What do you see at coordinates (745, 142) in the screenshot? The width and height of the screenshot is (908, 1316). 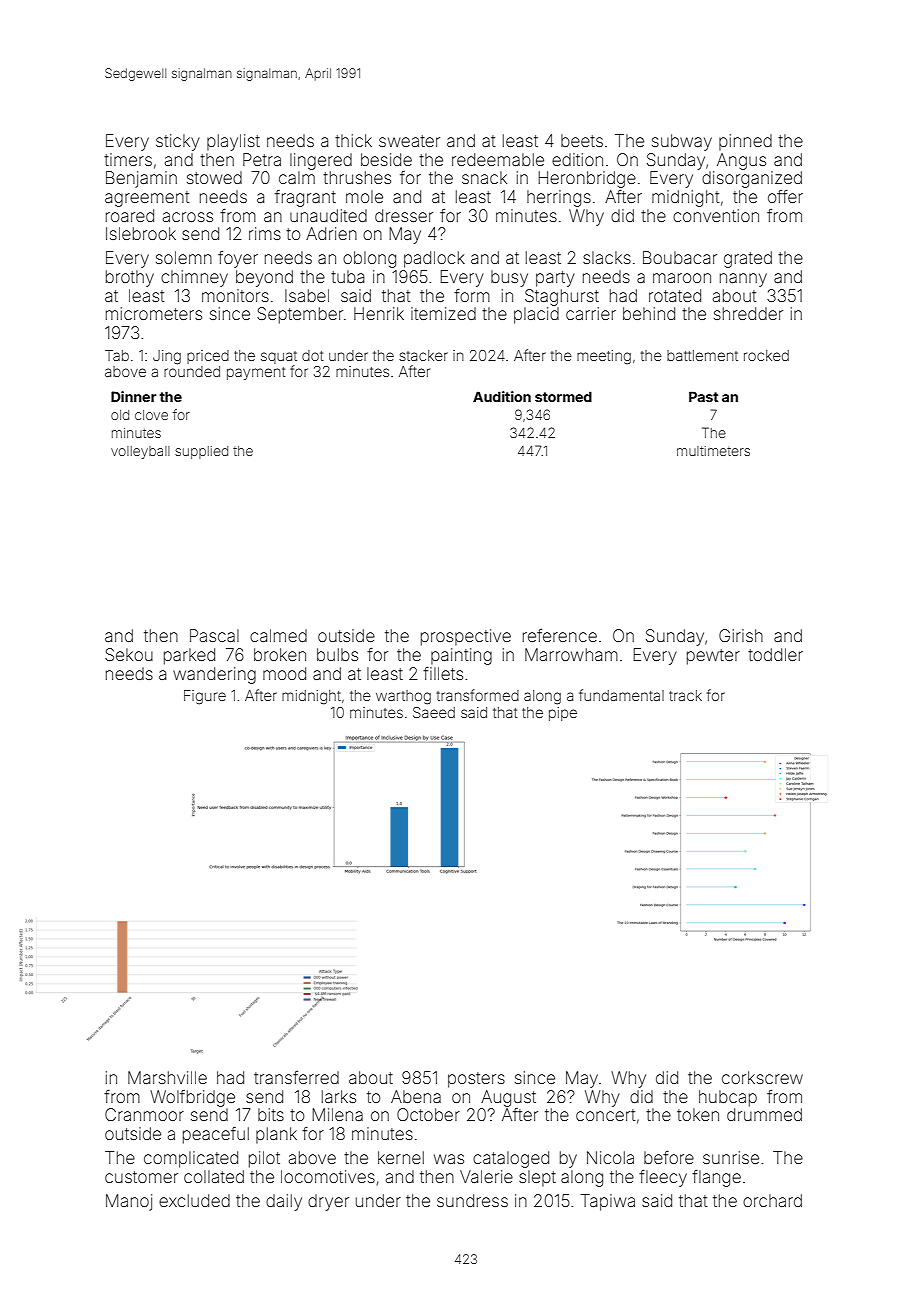 I see `pinned` at bounding box center [745, 142].
